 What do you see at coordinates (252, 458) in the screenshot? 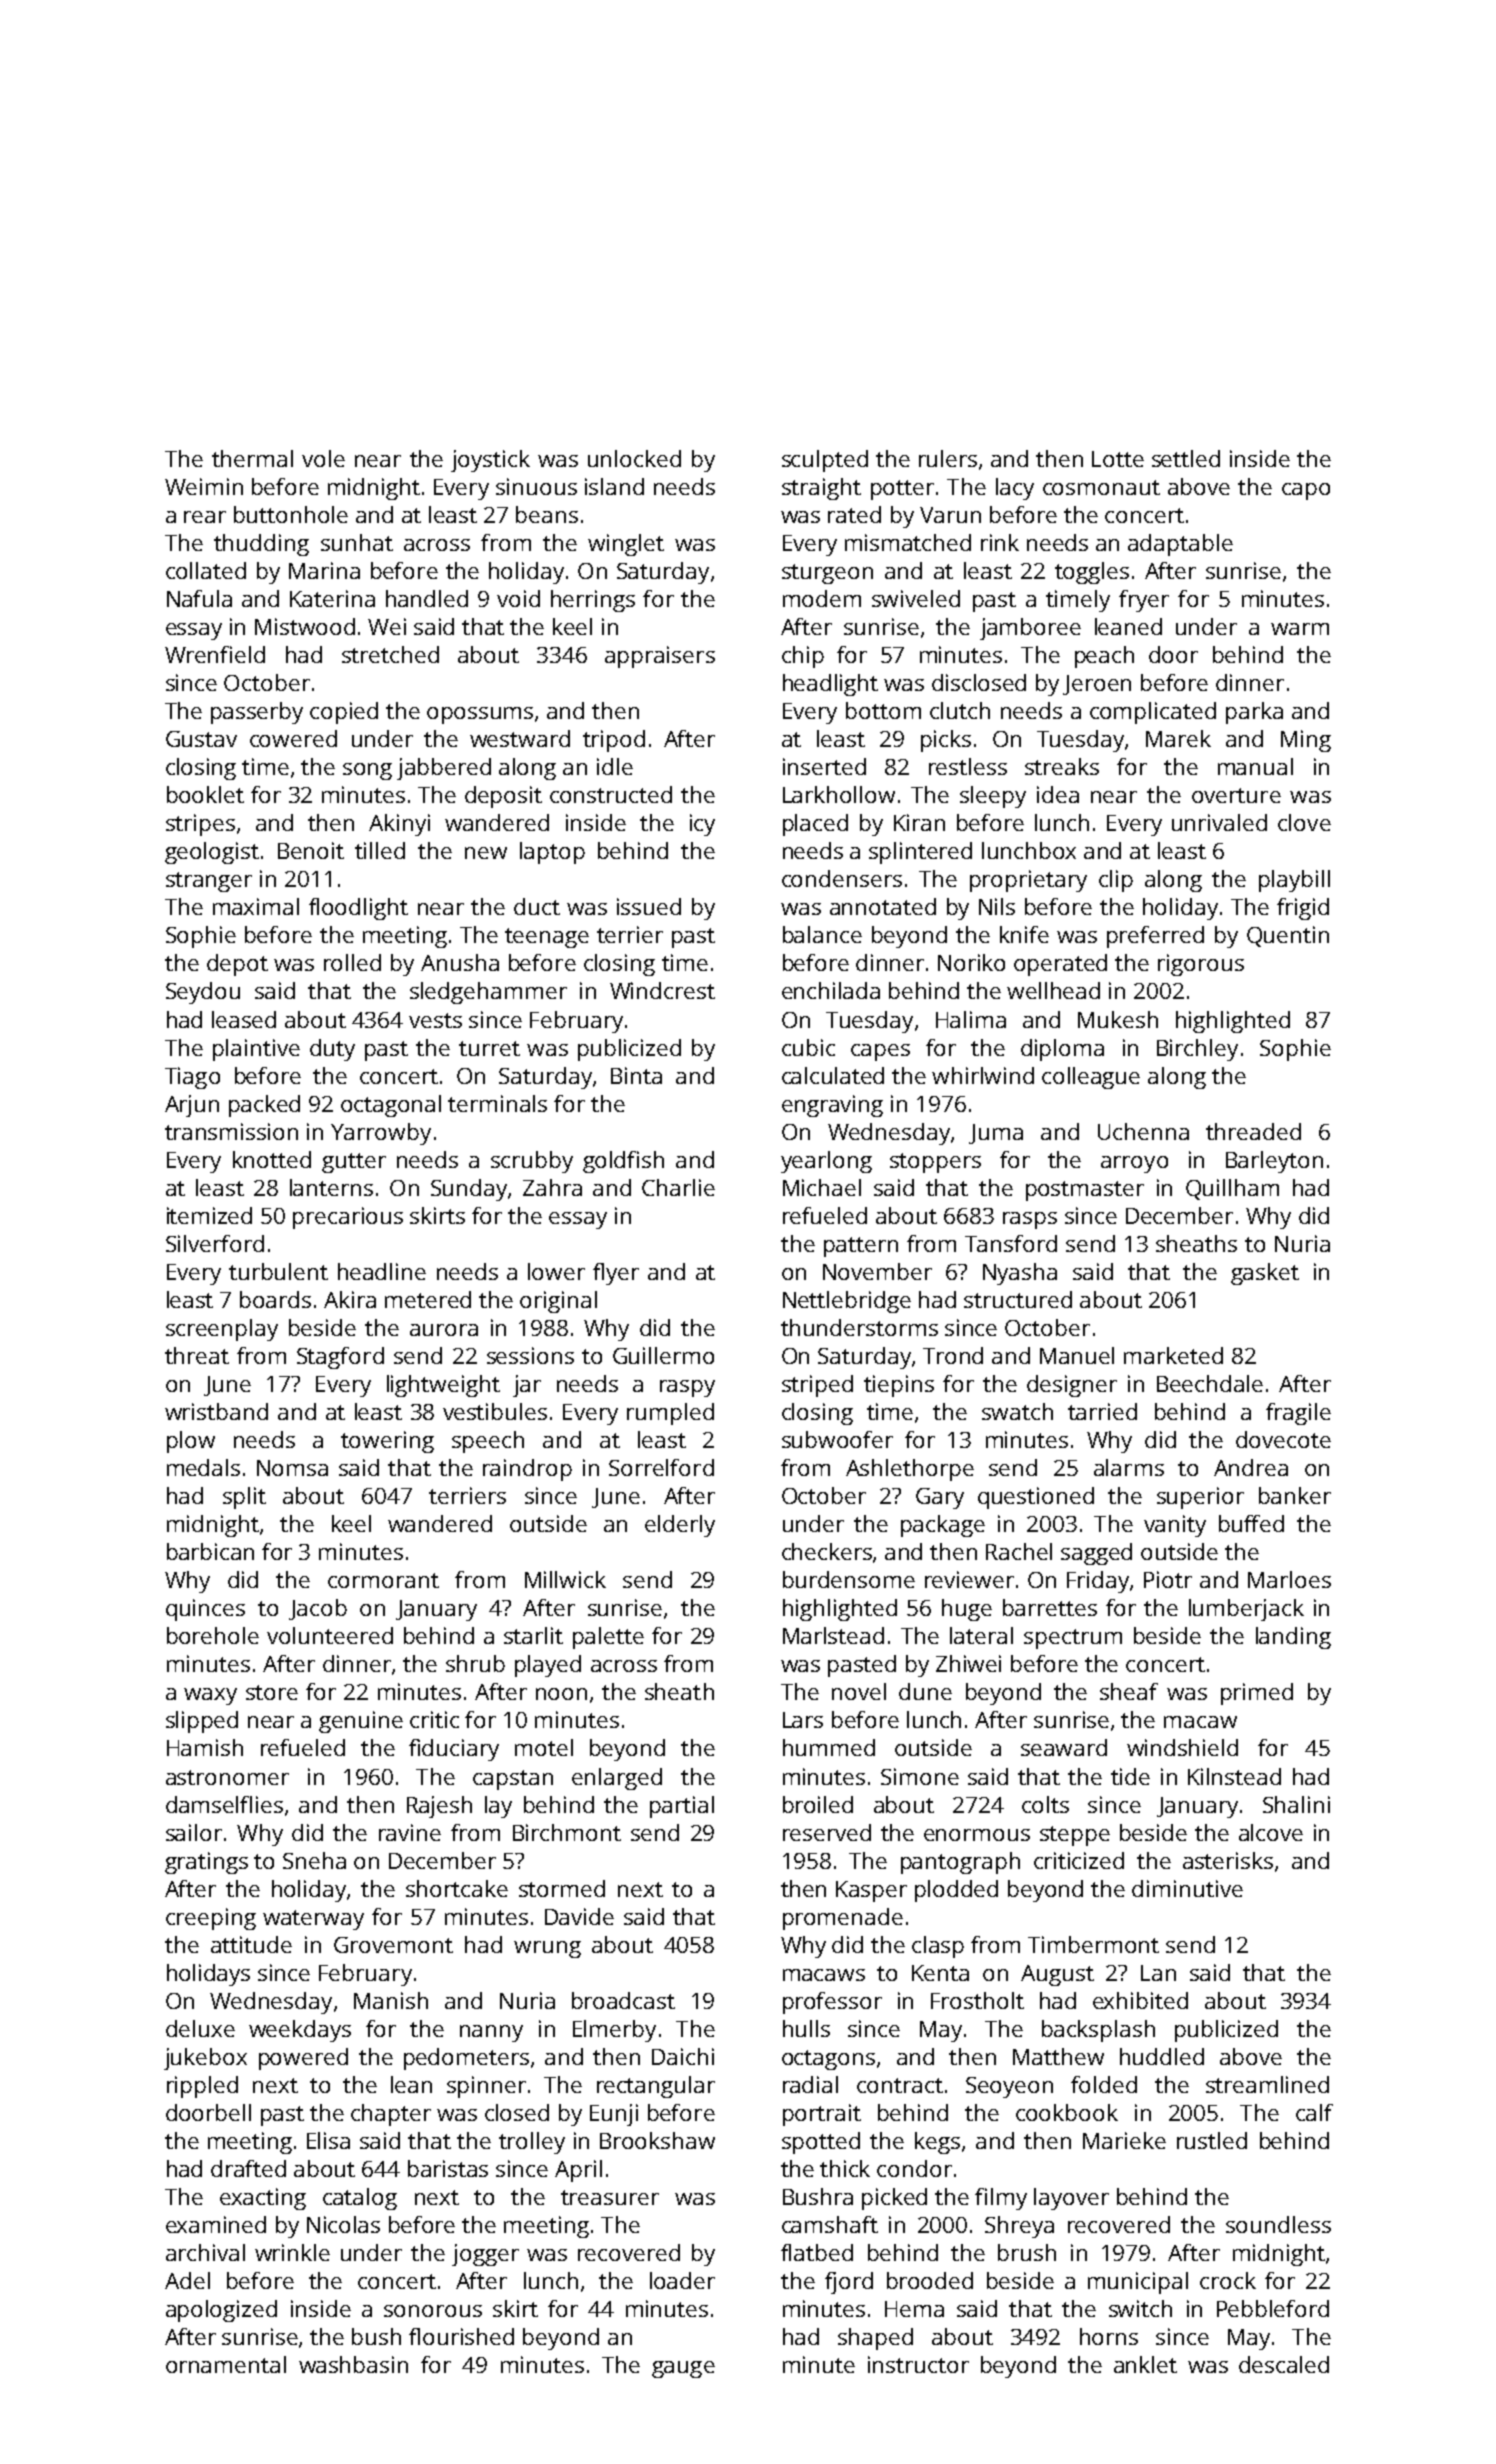
I see `thermal` at bounding box center [252, 458].
